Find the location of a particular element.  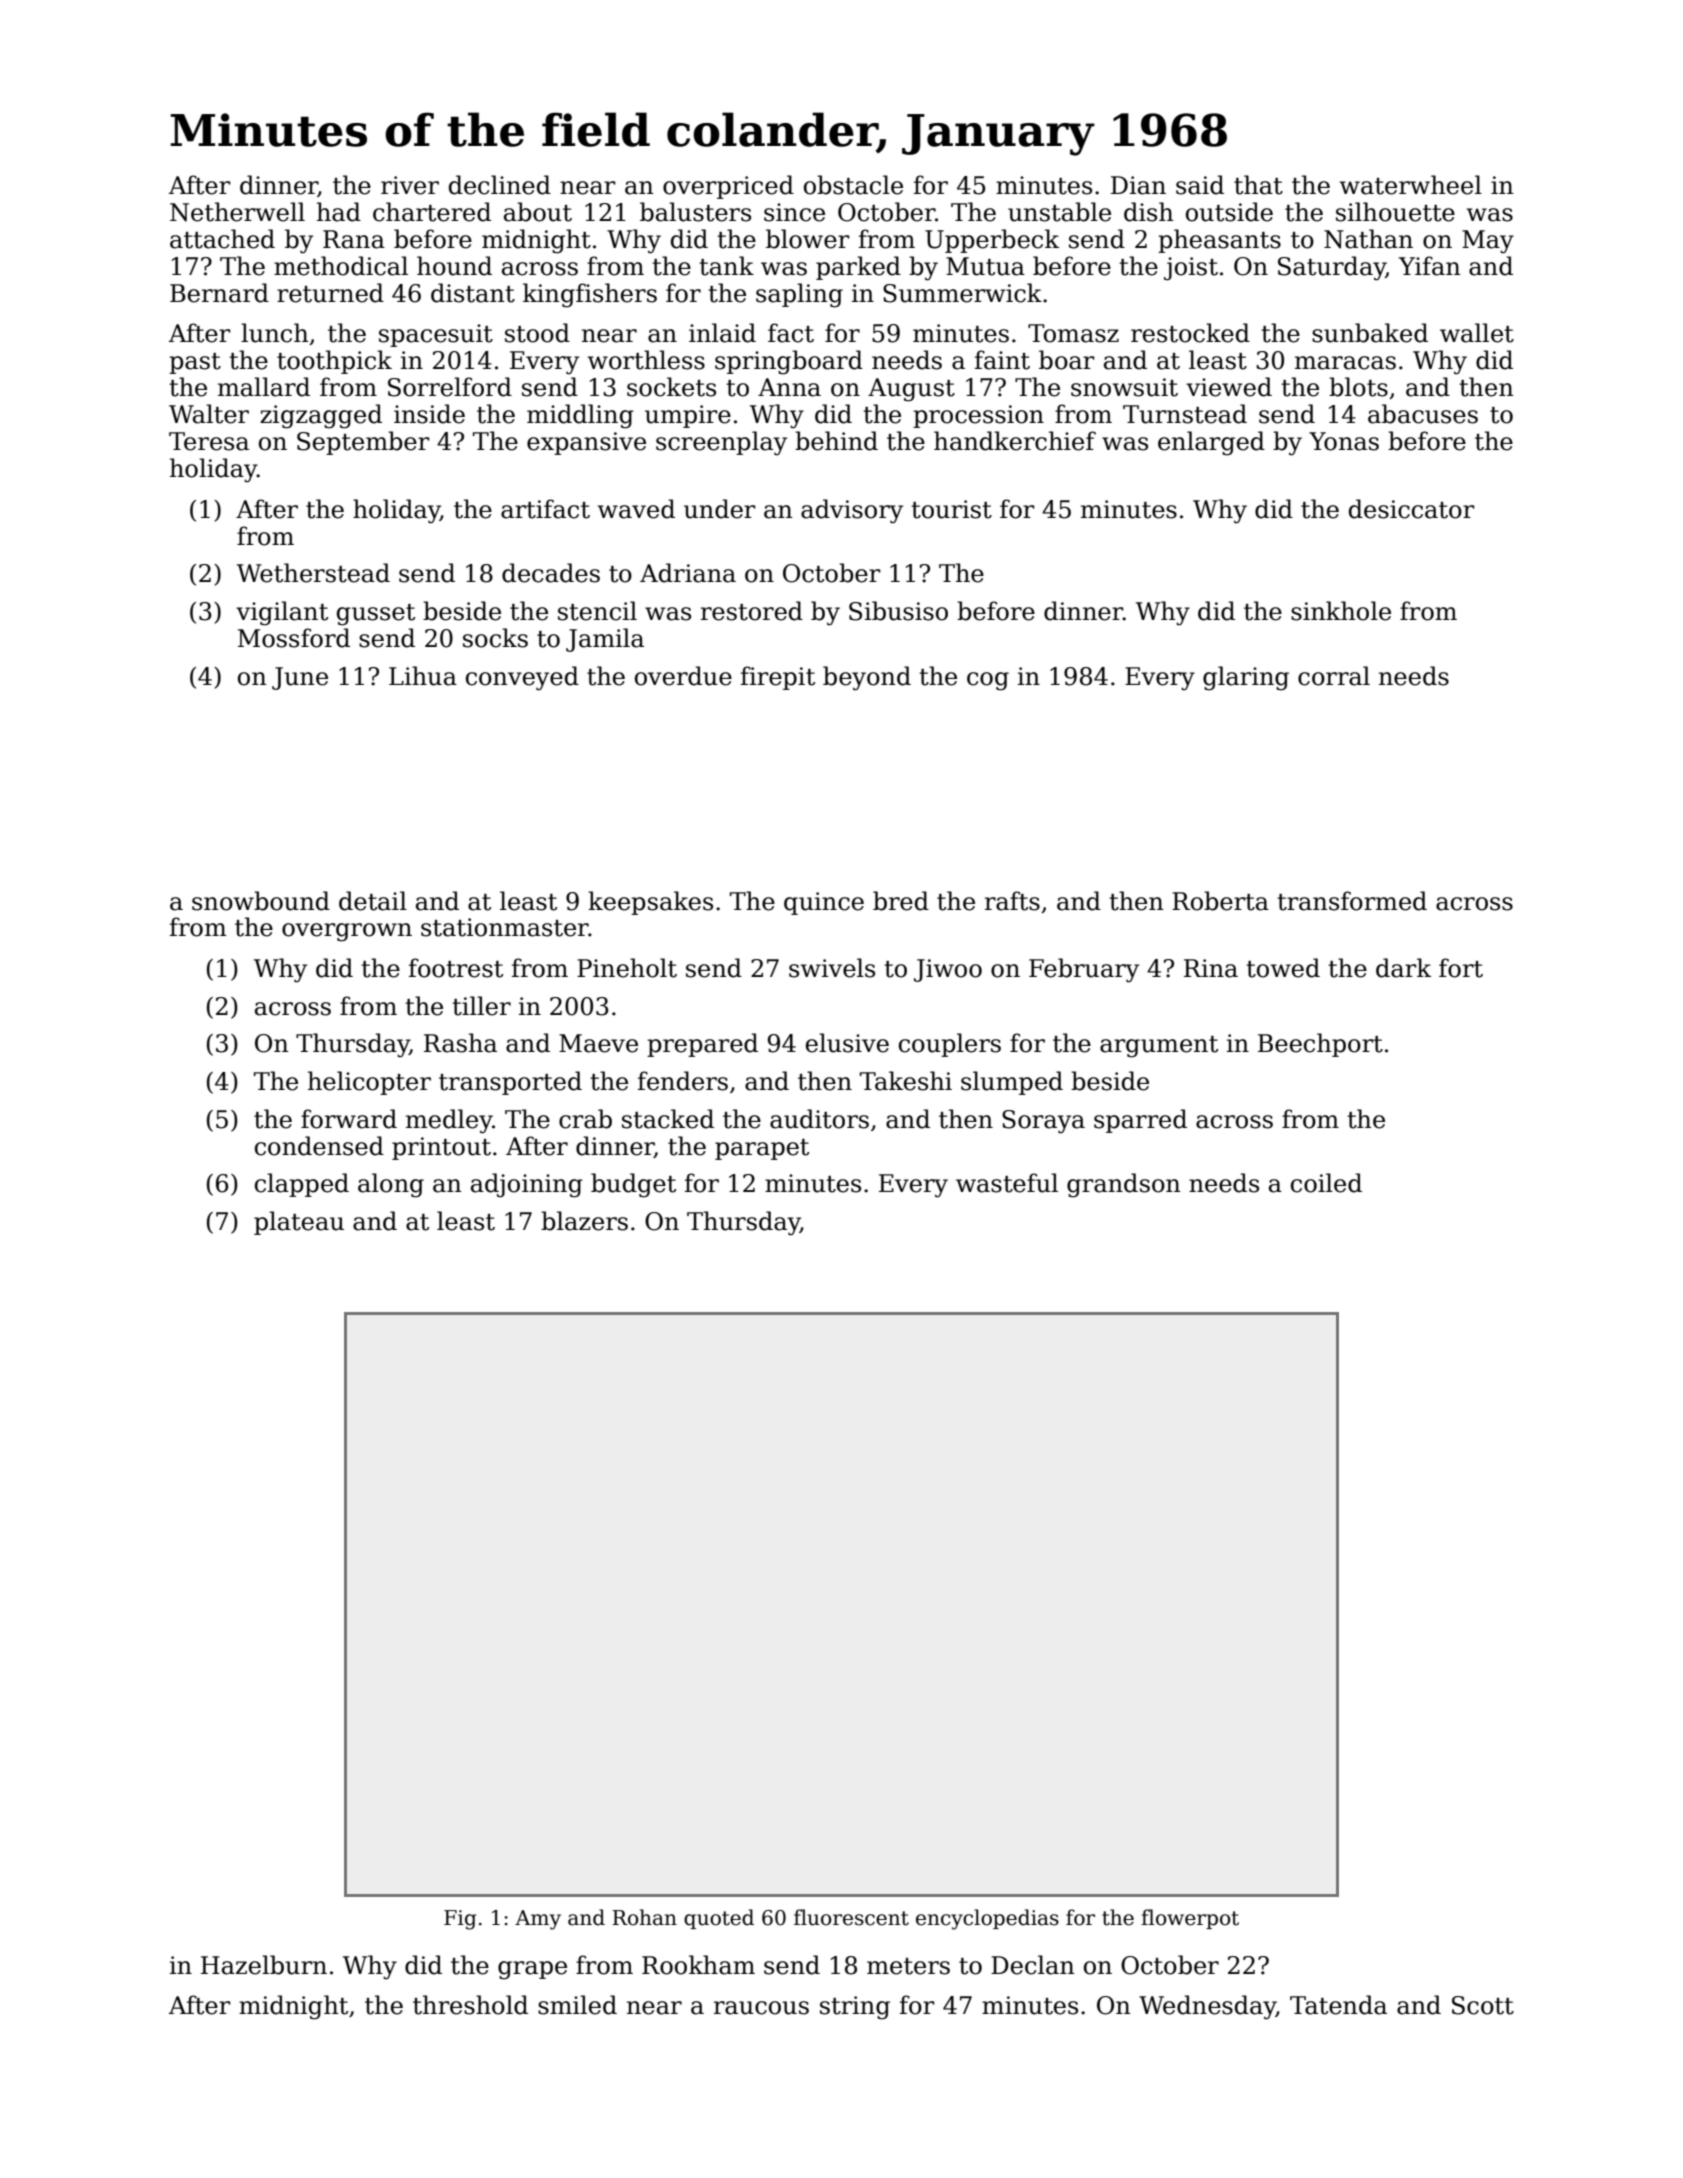

waterwheel is located at coordinates (1411, 185).
